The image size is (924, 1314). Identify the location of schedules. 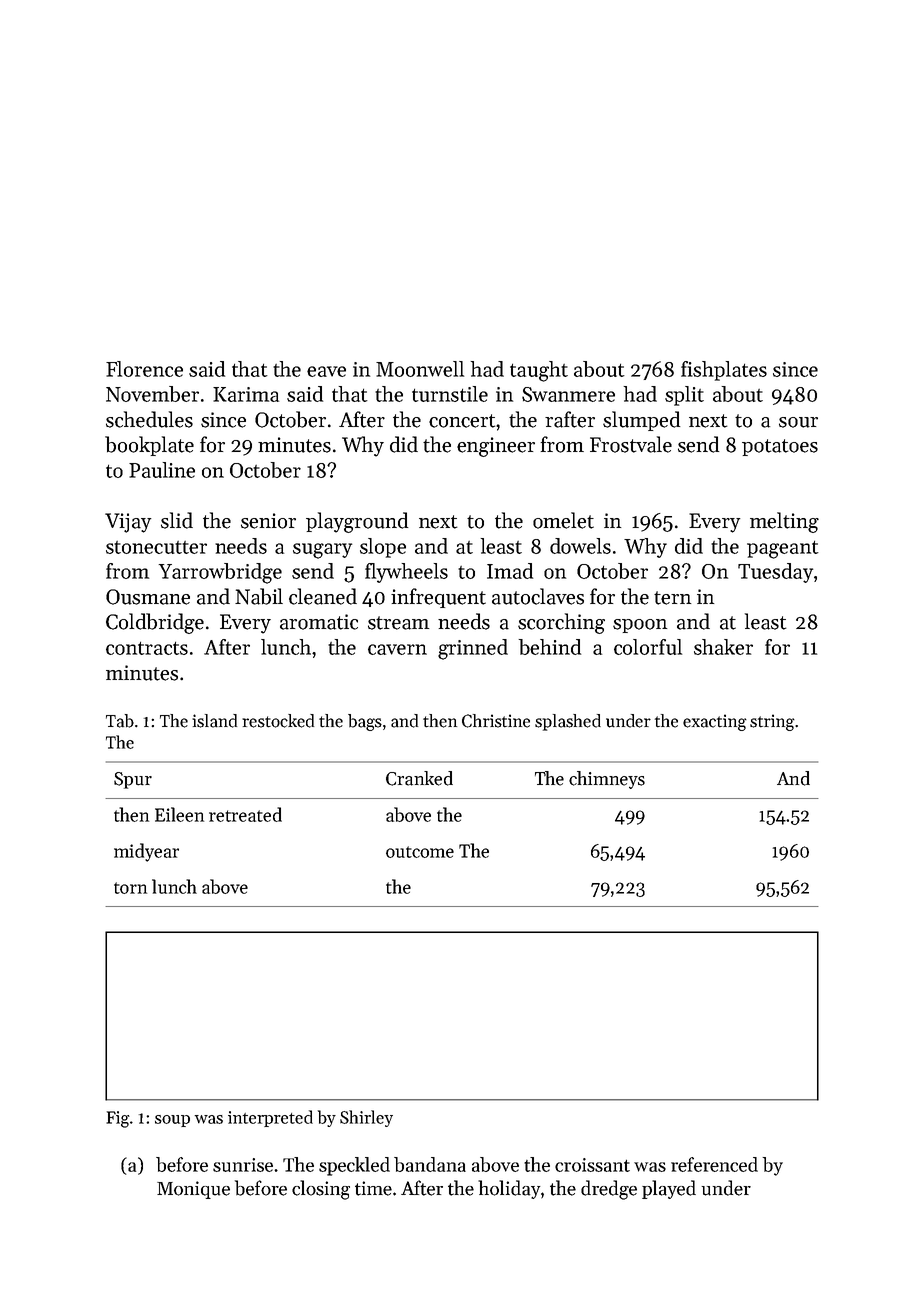
(149, 419).
